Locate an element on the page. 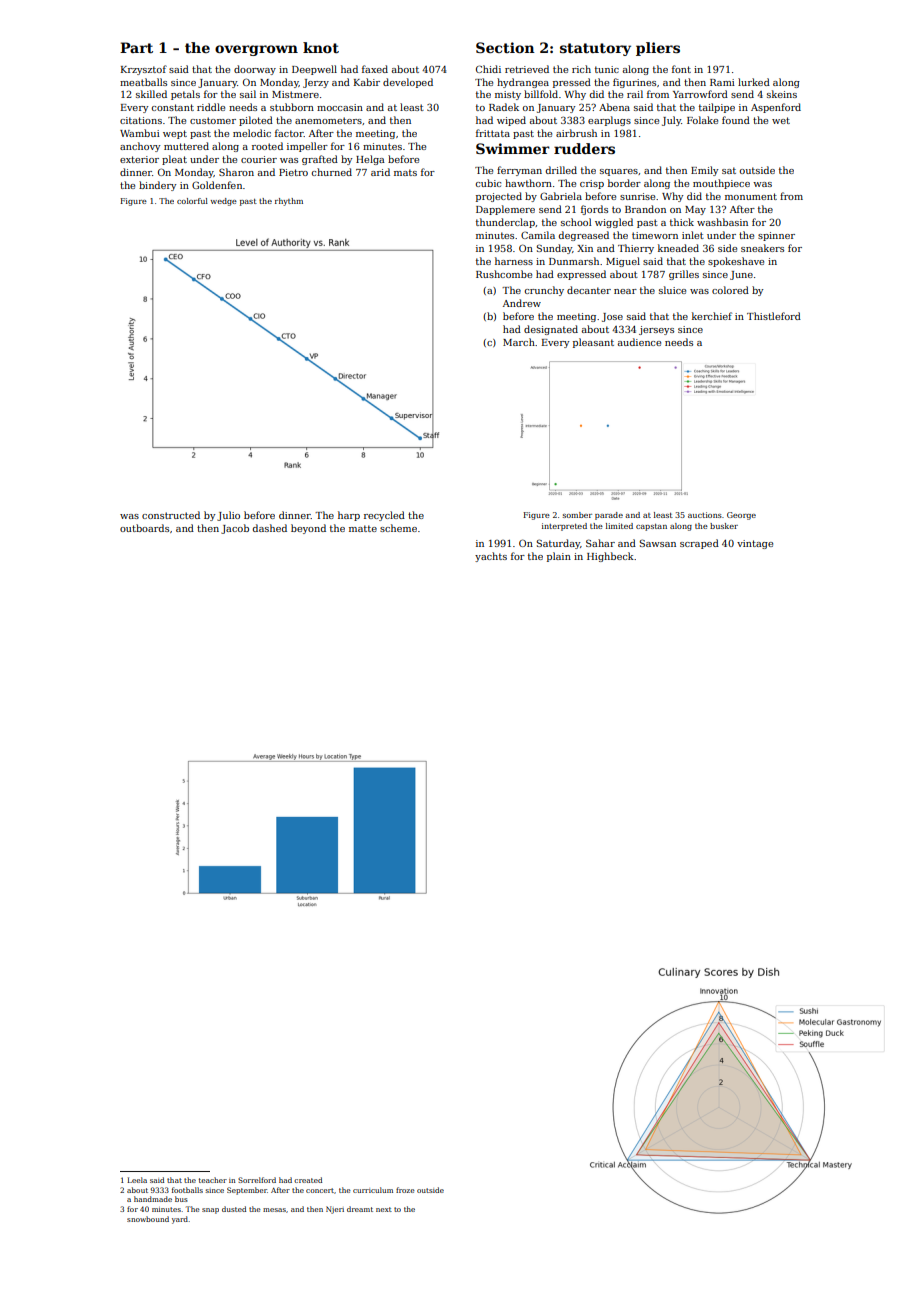 This page has width=924, height=1308. misty is located at coordinates (508, 95).
